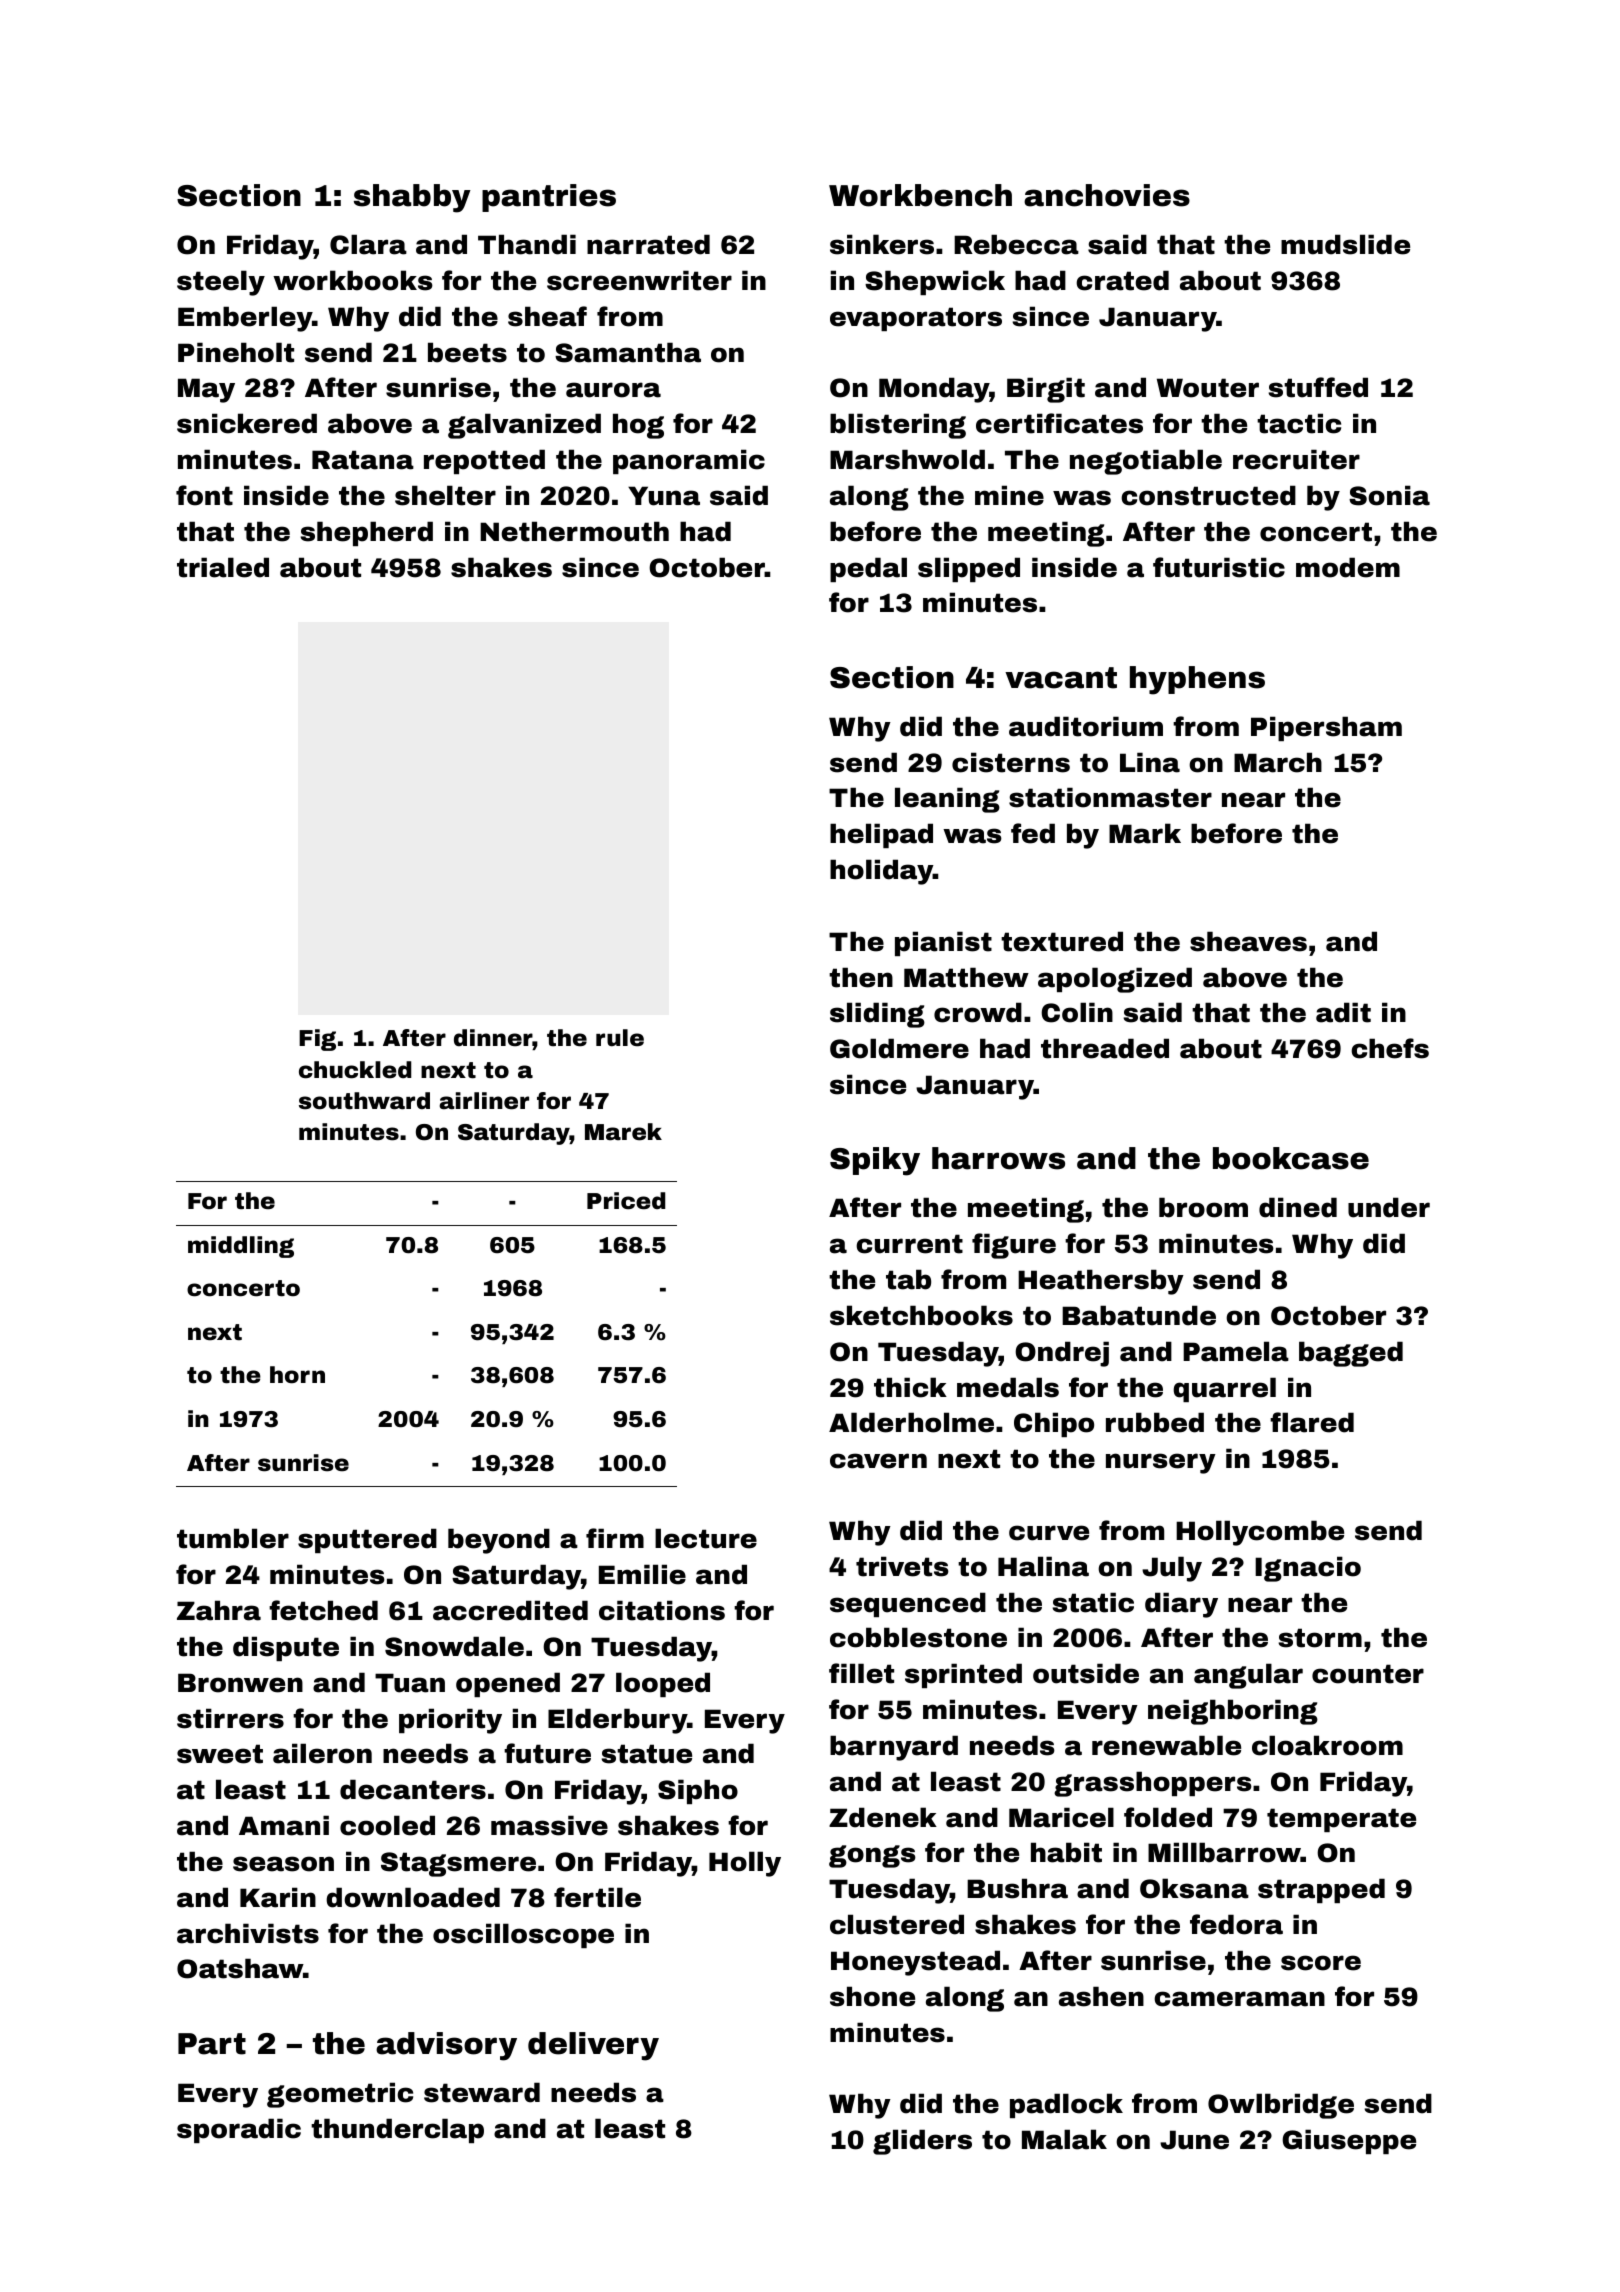 This screenshot has width=1620, height=2292. I want to click on ashen, so click(1101, 1996).
